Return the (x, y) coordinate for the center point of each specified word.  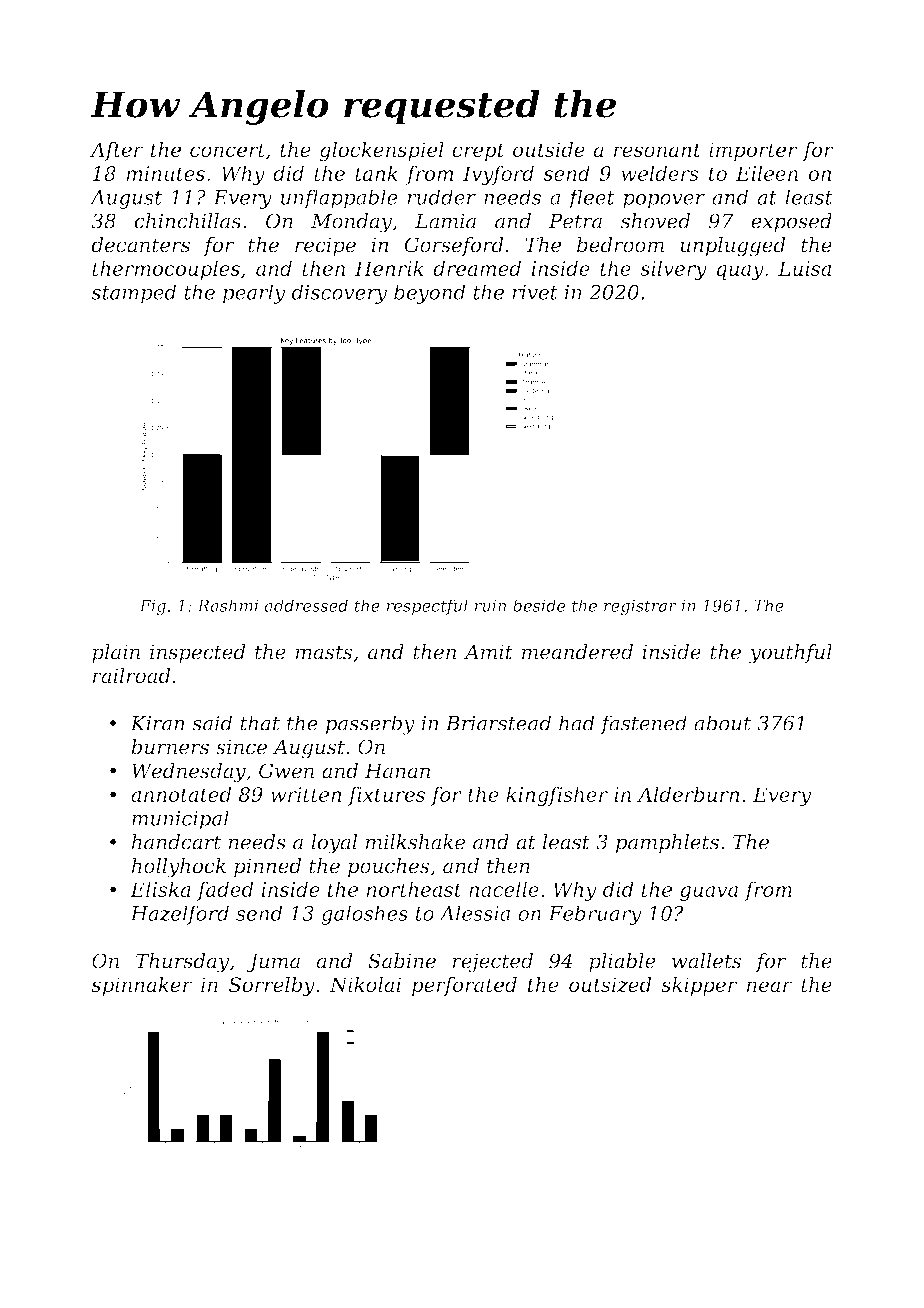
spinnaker (141, 986)
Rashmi (227, 605)
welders (660, 173)
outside (549, 149)
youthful (790, 654)
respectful (427, 607)
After (116, 151)
